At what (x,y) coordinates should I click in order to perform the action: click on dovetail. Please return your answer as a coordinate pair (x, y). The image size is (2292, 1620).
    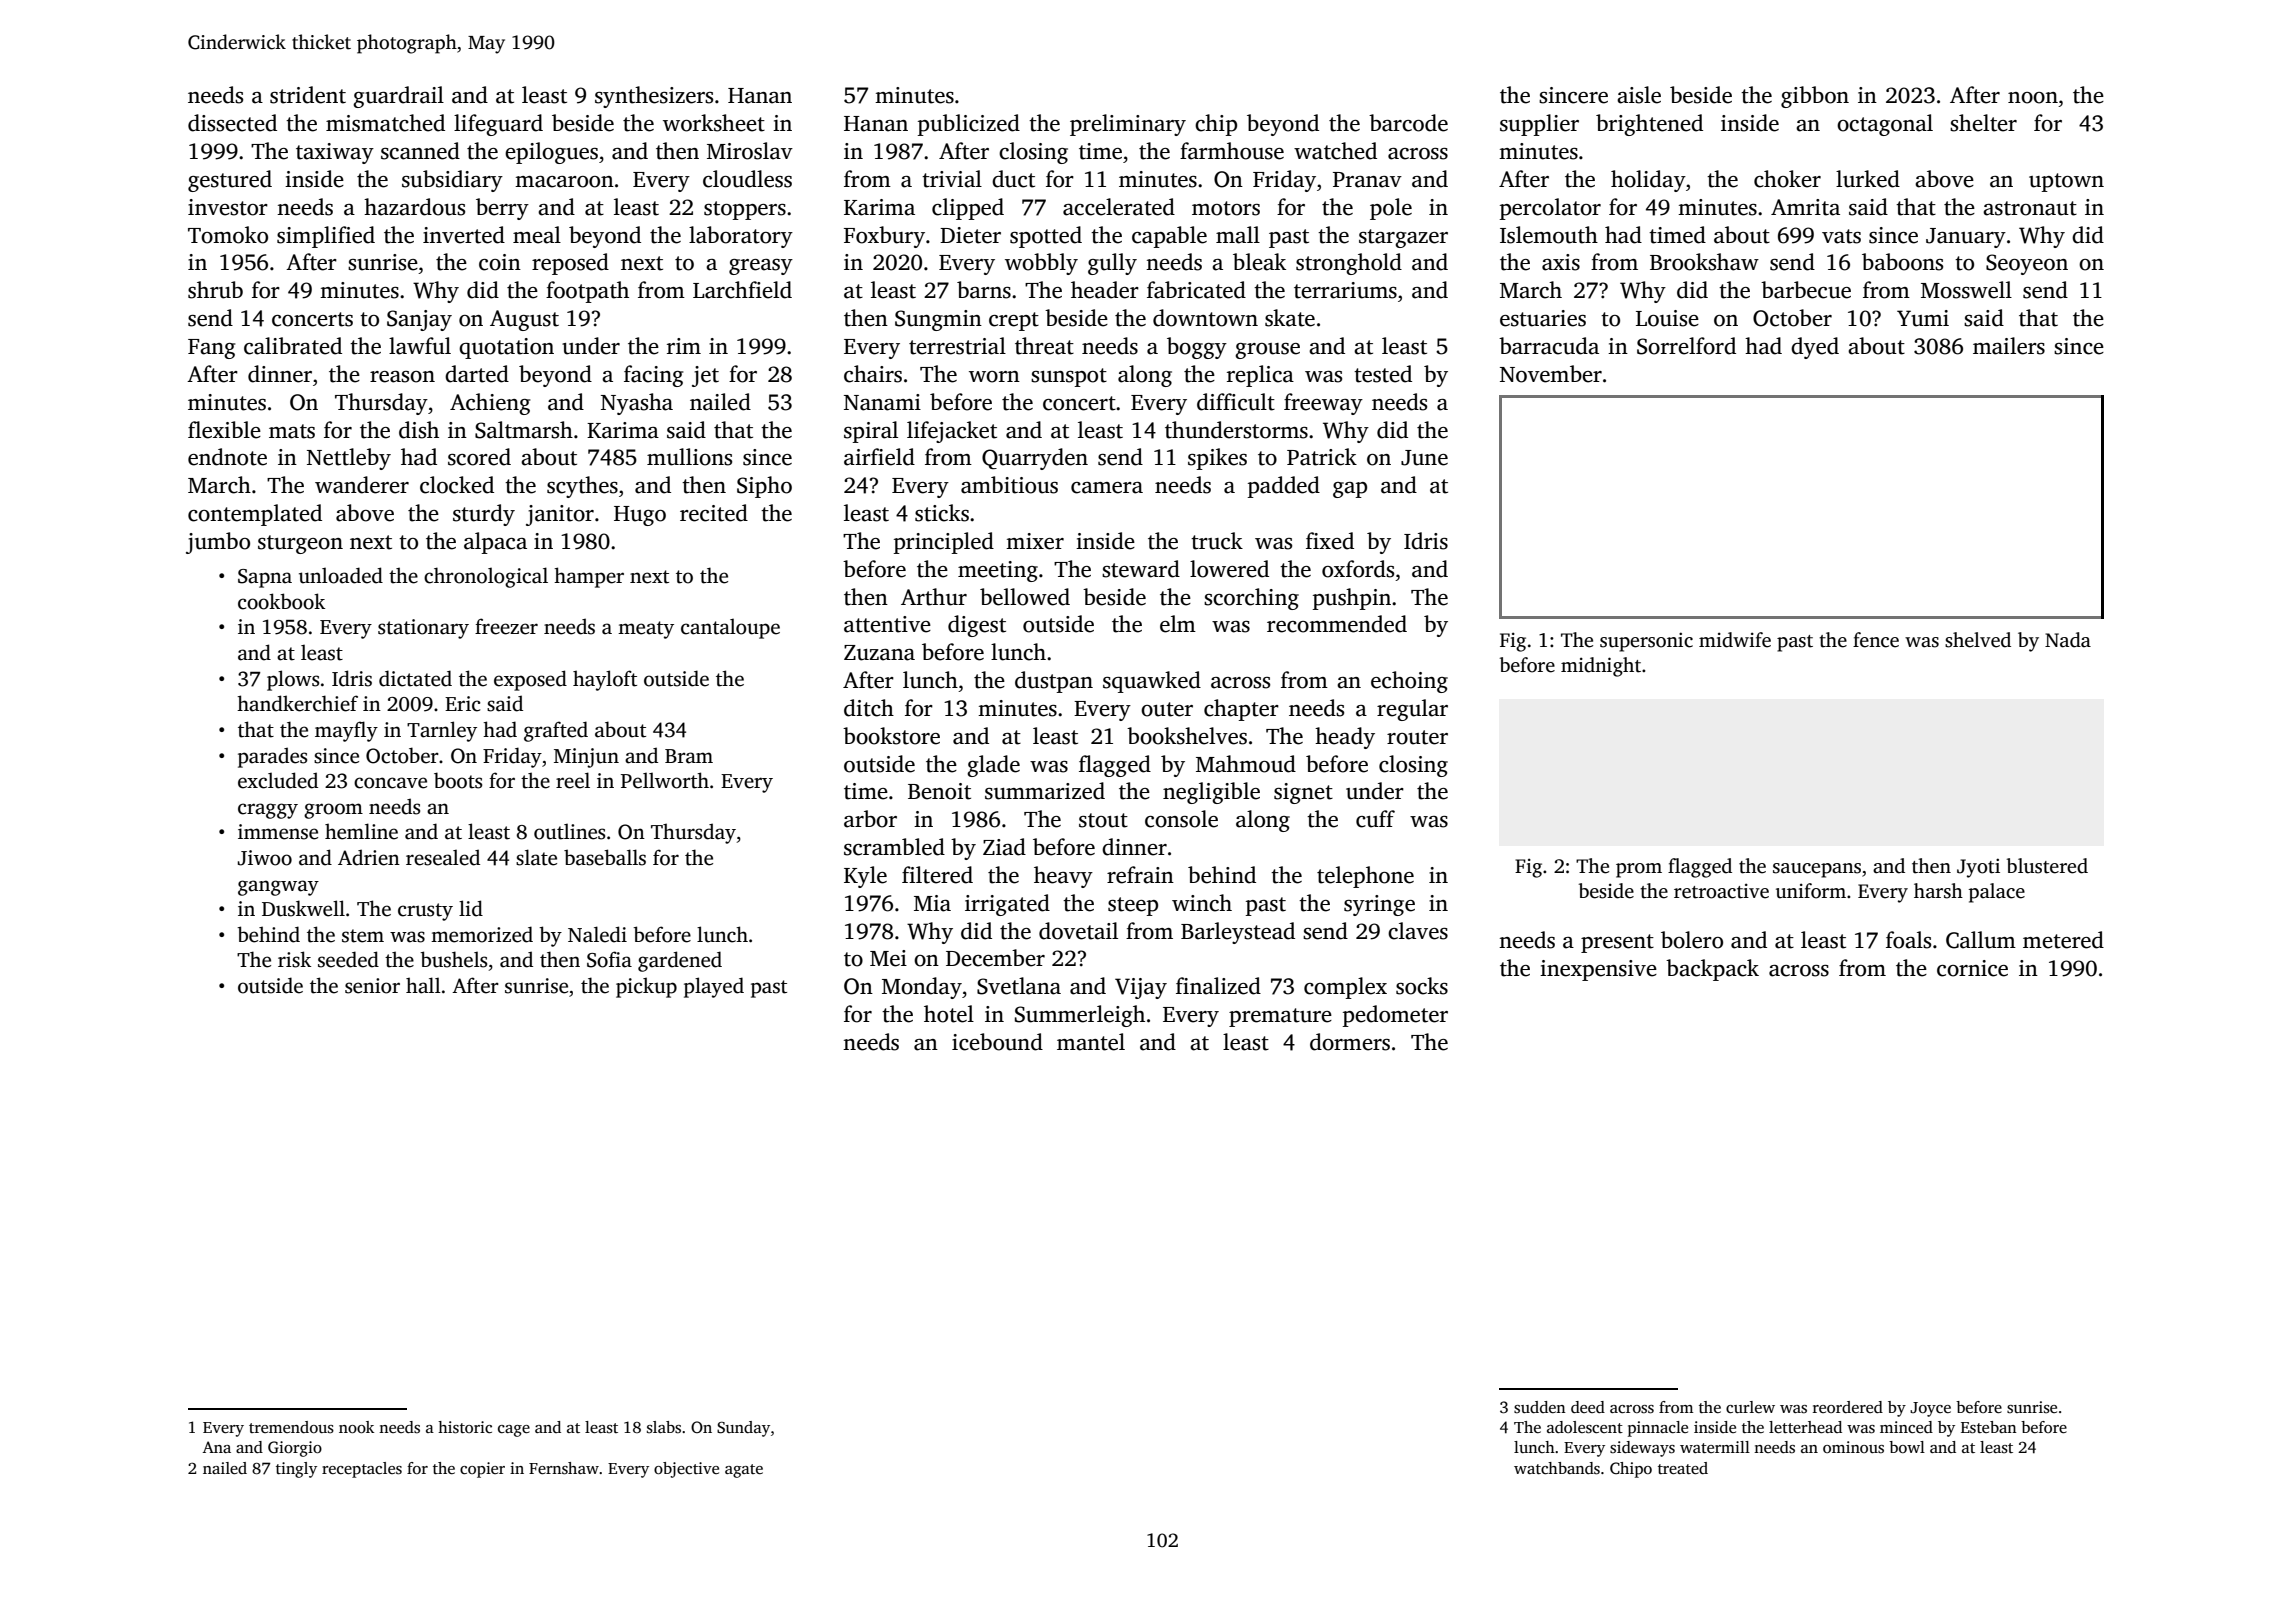
    Looking at the image, I should click on (1078, 931).
